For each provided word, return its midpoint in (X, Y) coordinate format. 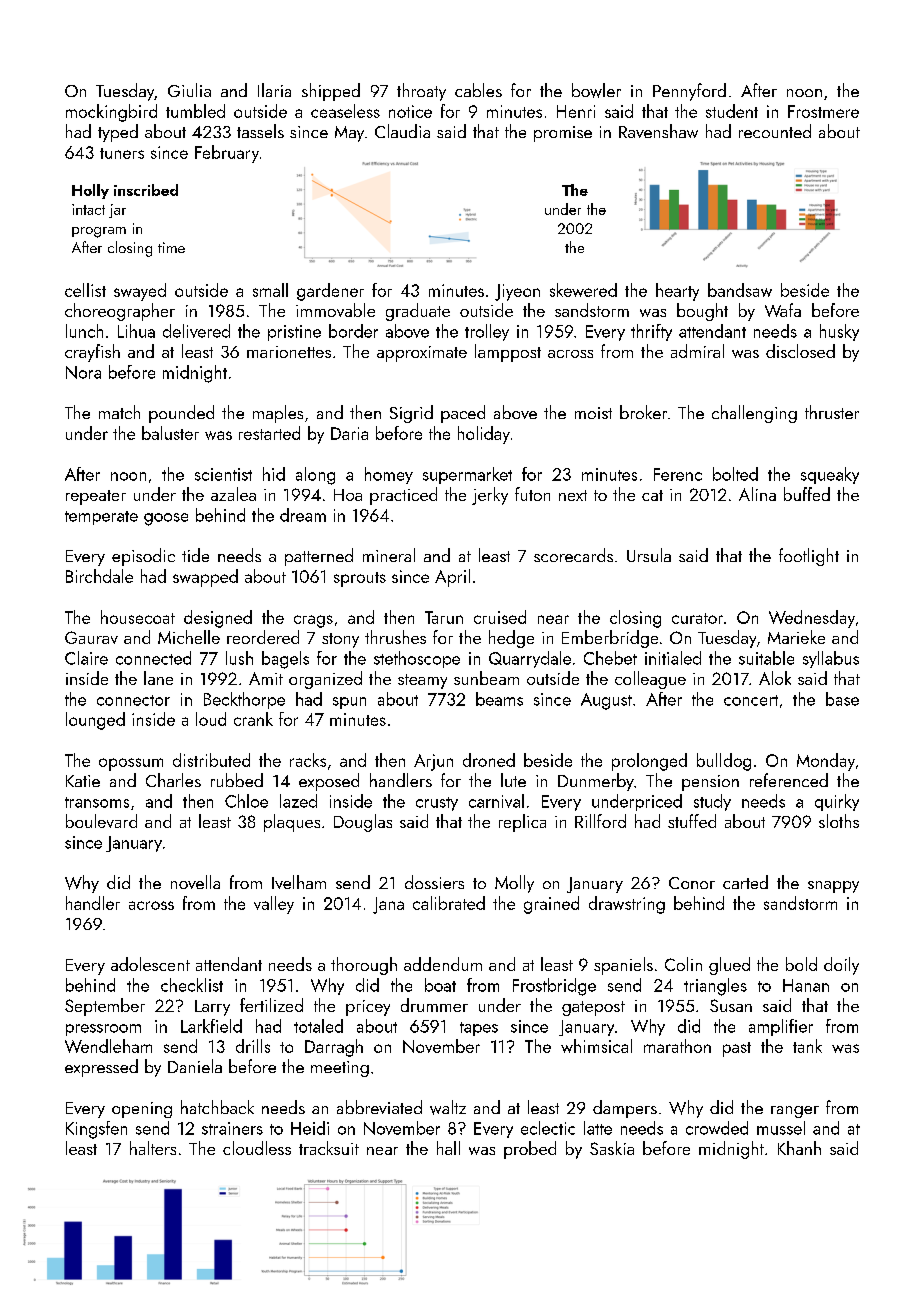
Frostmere (823, 111)
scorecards (573, 555)
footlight (809, 557)
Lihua (136, 331)
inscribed (146, 190)
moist (593, 413)
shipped (331, 92)
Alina (757, 494)
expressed (101, 1068)
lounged (95, 721)
